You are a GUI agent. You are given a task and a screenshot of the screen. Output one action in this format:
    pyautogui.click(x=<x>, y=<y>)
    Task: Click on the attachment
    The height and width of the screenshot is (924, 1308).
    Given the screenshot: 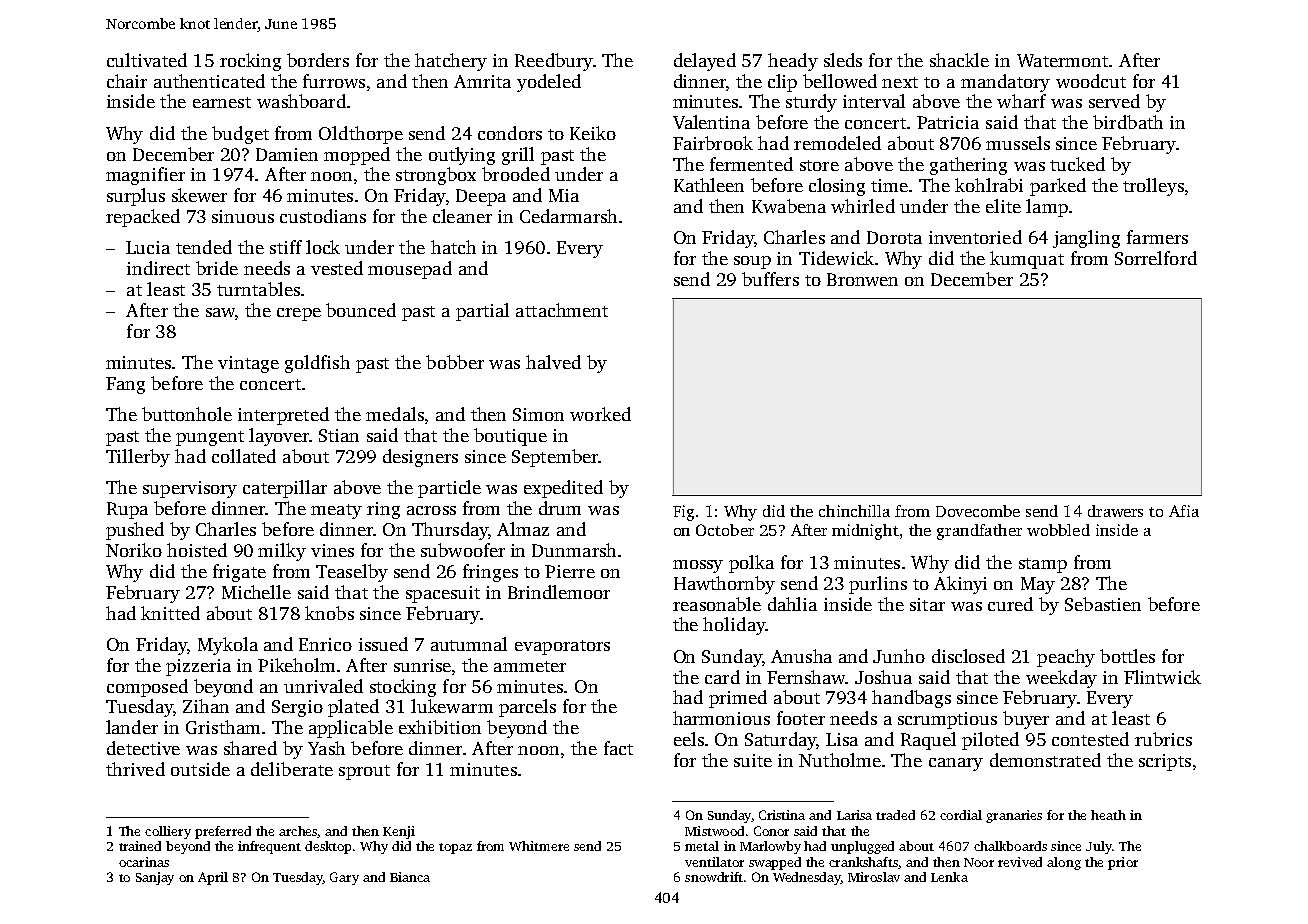 What is the action you would take?
    pyautogui.click(x=562, y=310)
